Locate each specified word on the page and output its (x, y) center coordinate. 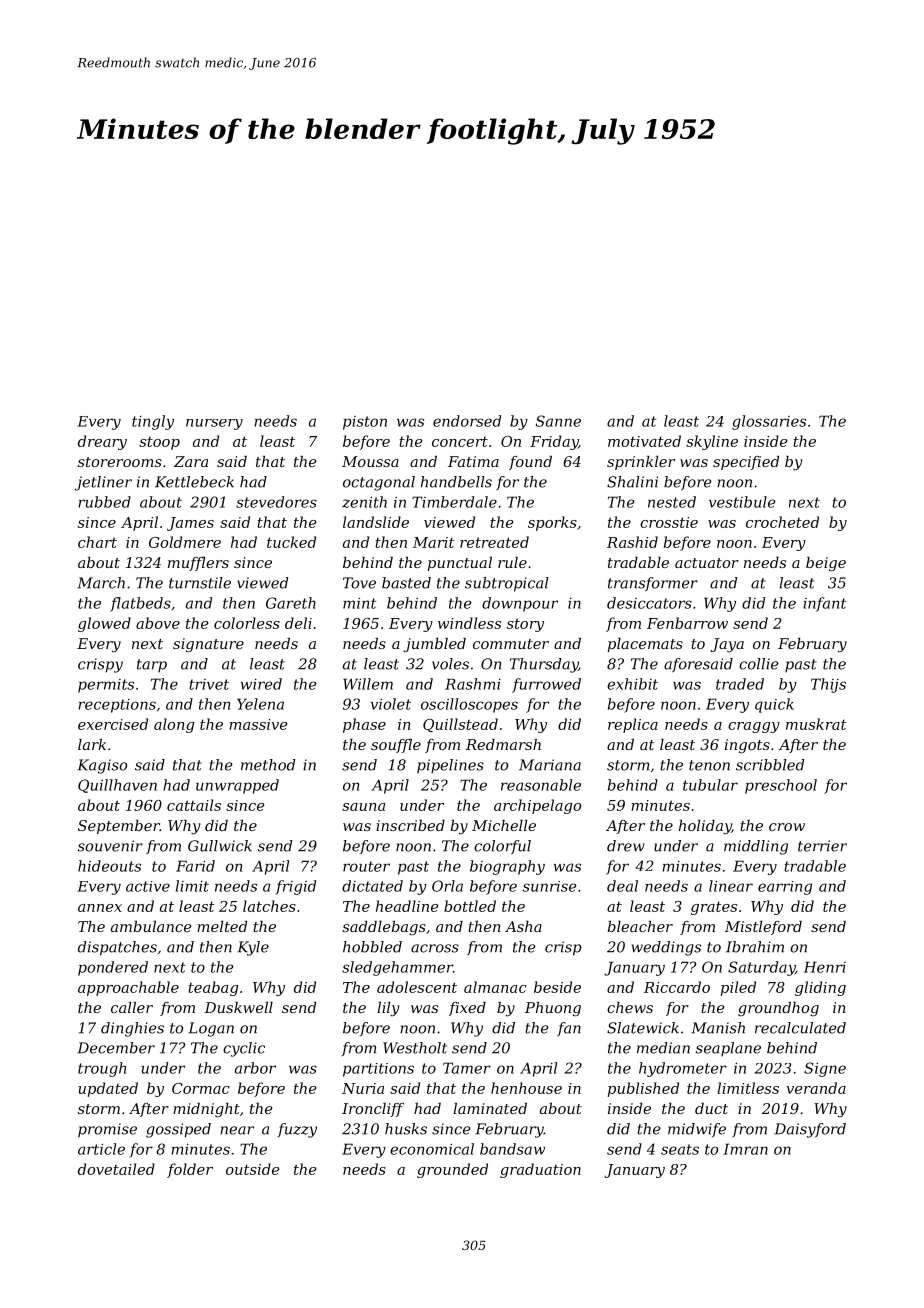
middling (756, 847)
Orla (447, 886)
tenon (709, 765)
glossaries (769, 422)
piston (365, 423)
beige (826, 564)
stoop (159, 443)
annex (100, 908)
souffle (396, 746)
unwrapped (237, 786)
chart (97, 542)
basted (406, 583)
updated (108, 1089)
